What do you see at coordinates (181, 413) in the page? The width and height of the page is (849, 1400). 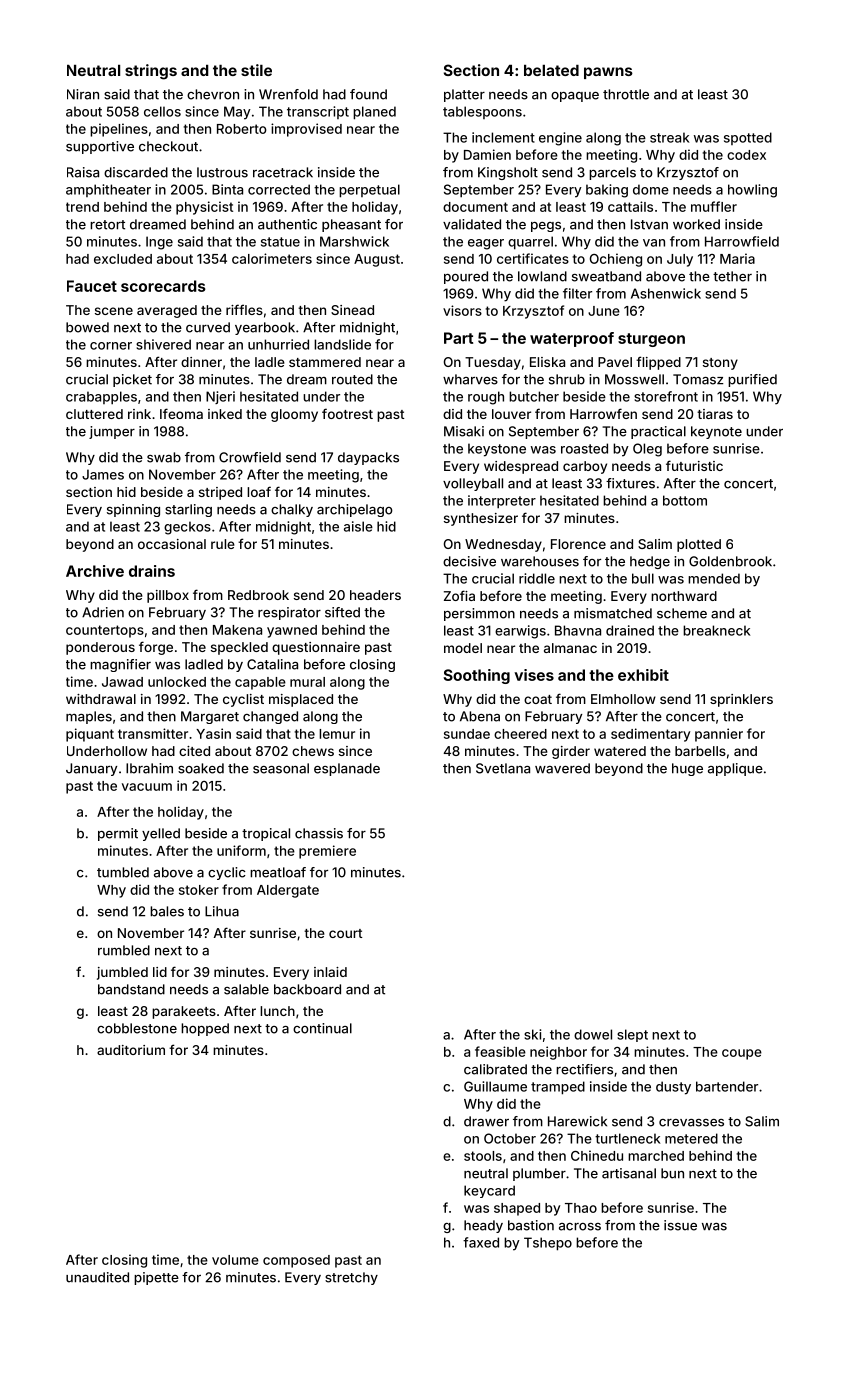 I see `Ifeoma` at bounding box center [181, 413].
